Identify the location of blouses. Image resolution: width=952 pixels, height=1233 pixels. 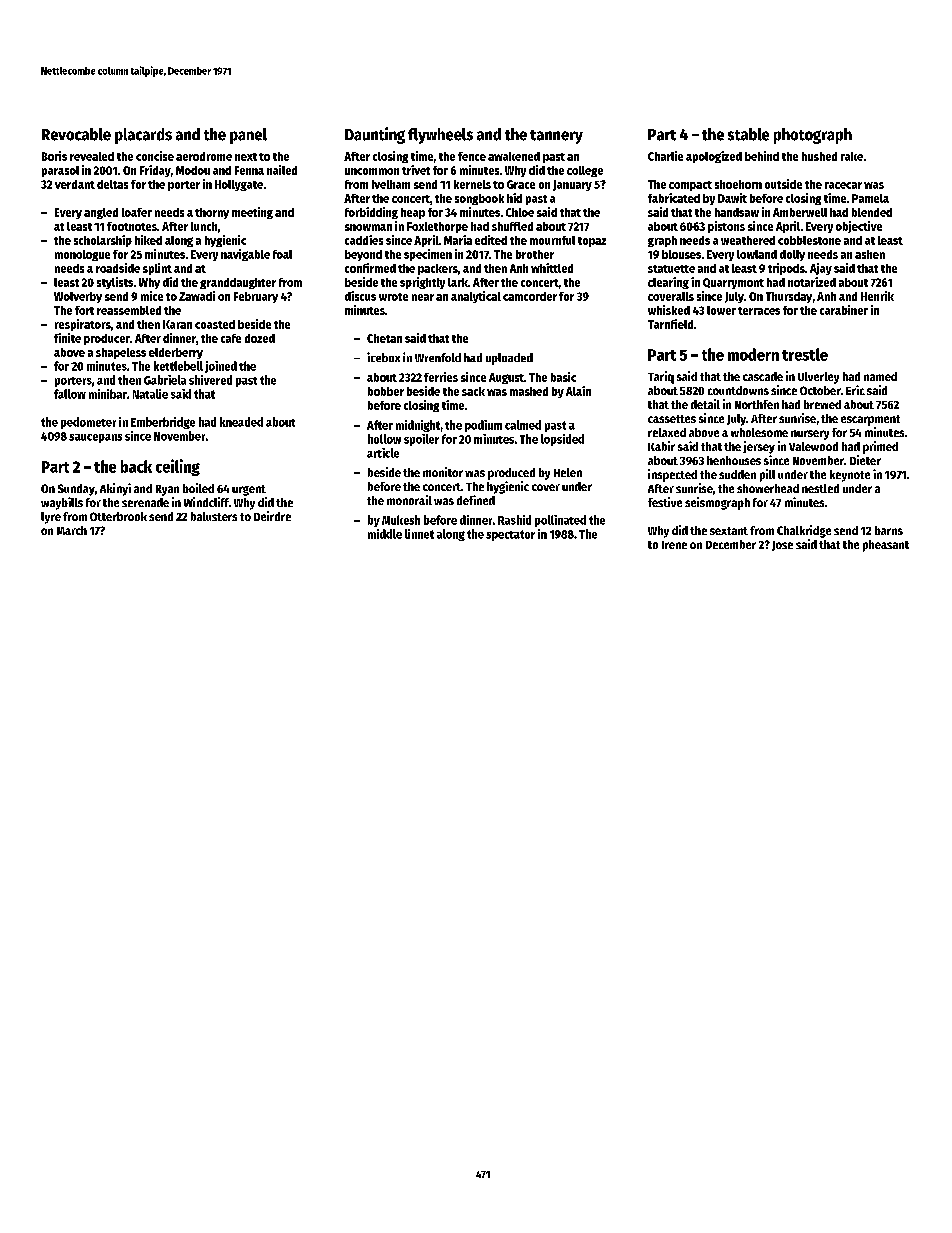
(681, 254).
